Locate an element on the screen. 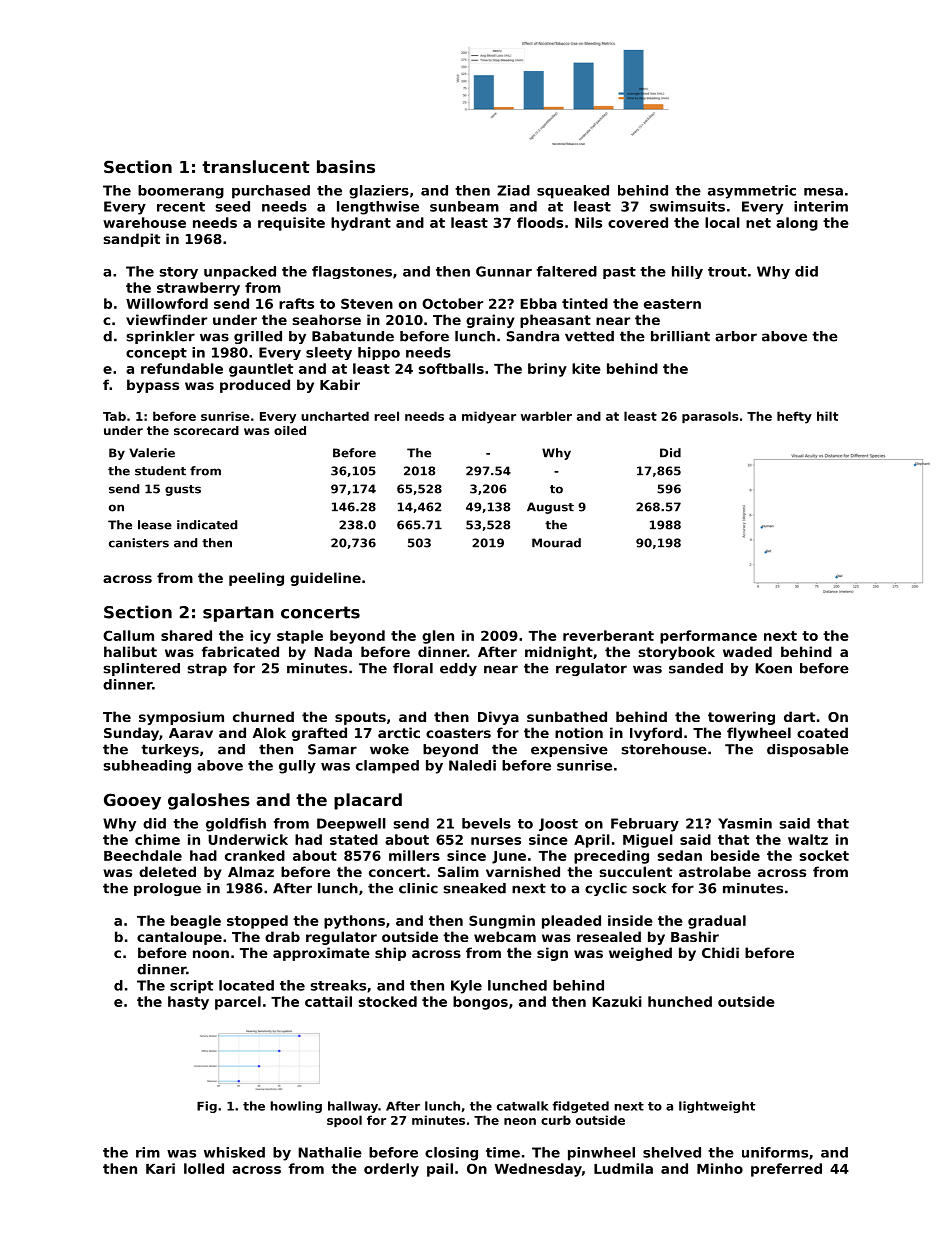  produced is located at coordinates (255, 386).
